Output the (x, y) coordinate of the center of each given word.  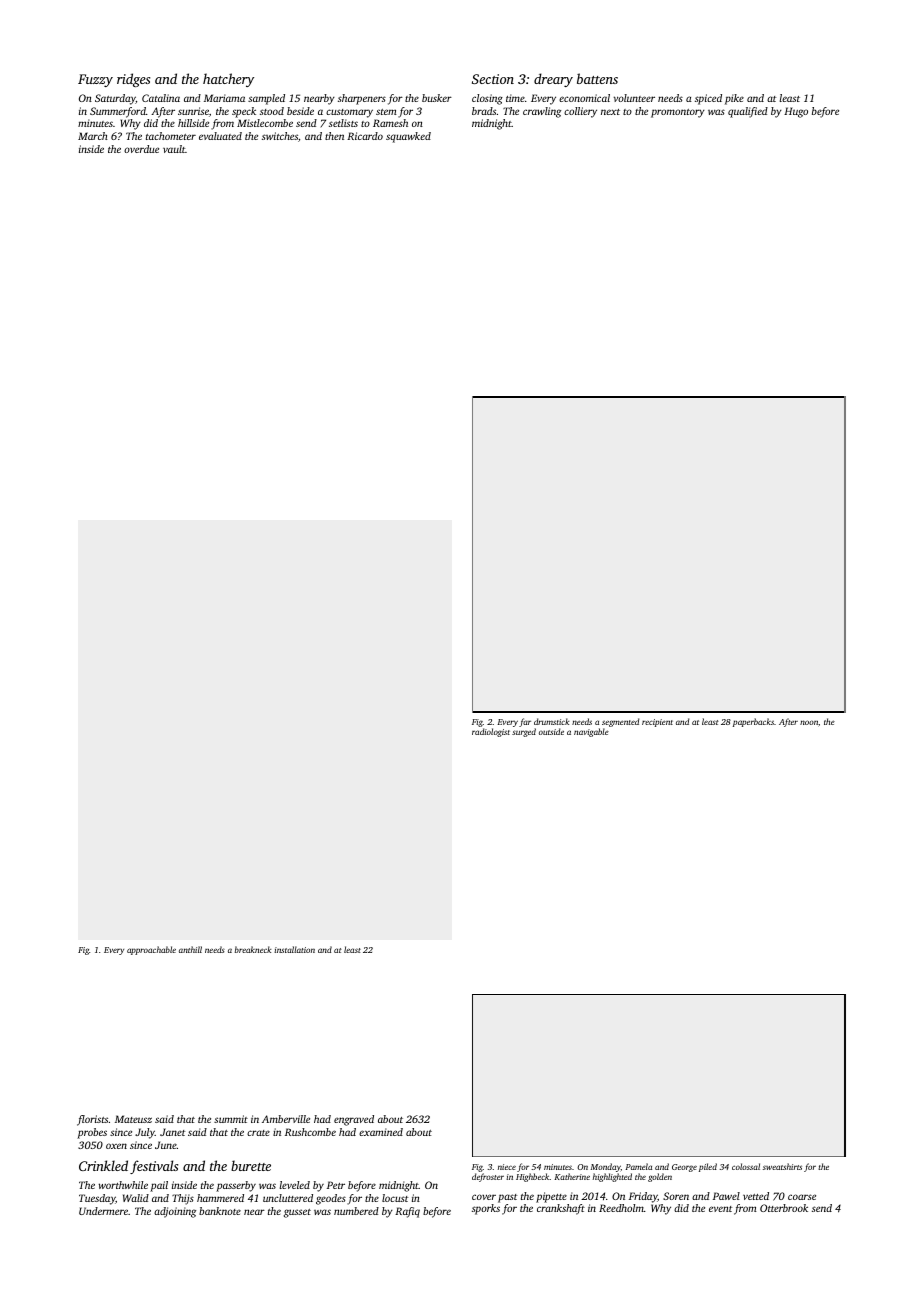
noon (809, 722)
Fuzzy (95, 80)
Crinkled (103, 1165)
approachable (151, 950)
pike (734, 99)
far (525, 722)
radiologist (491, 732)
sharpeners (362, 99)
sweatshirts (782, 1166)
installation (294, 949)
